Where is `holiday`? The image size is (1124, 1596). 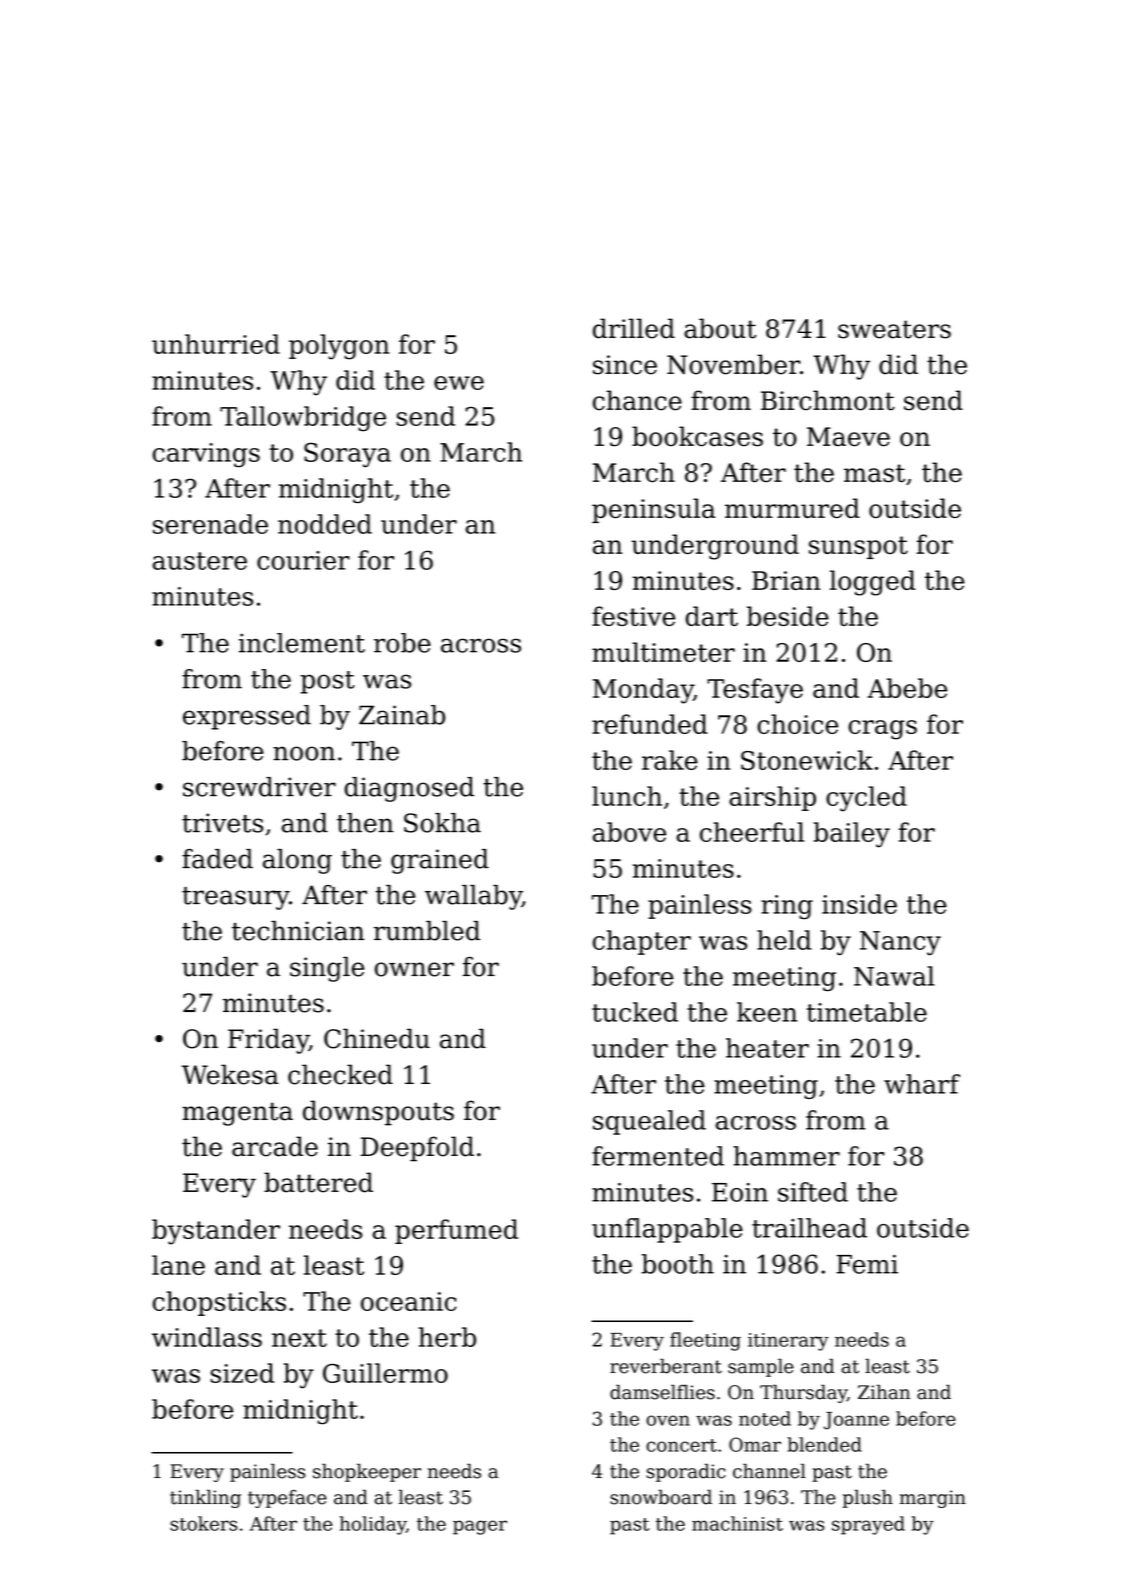 holiday is located at coordinates (373, 1525).
